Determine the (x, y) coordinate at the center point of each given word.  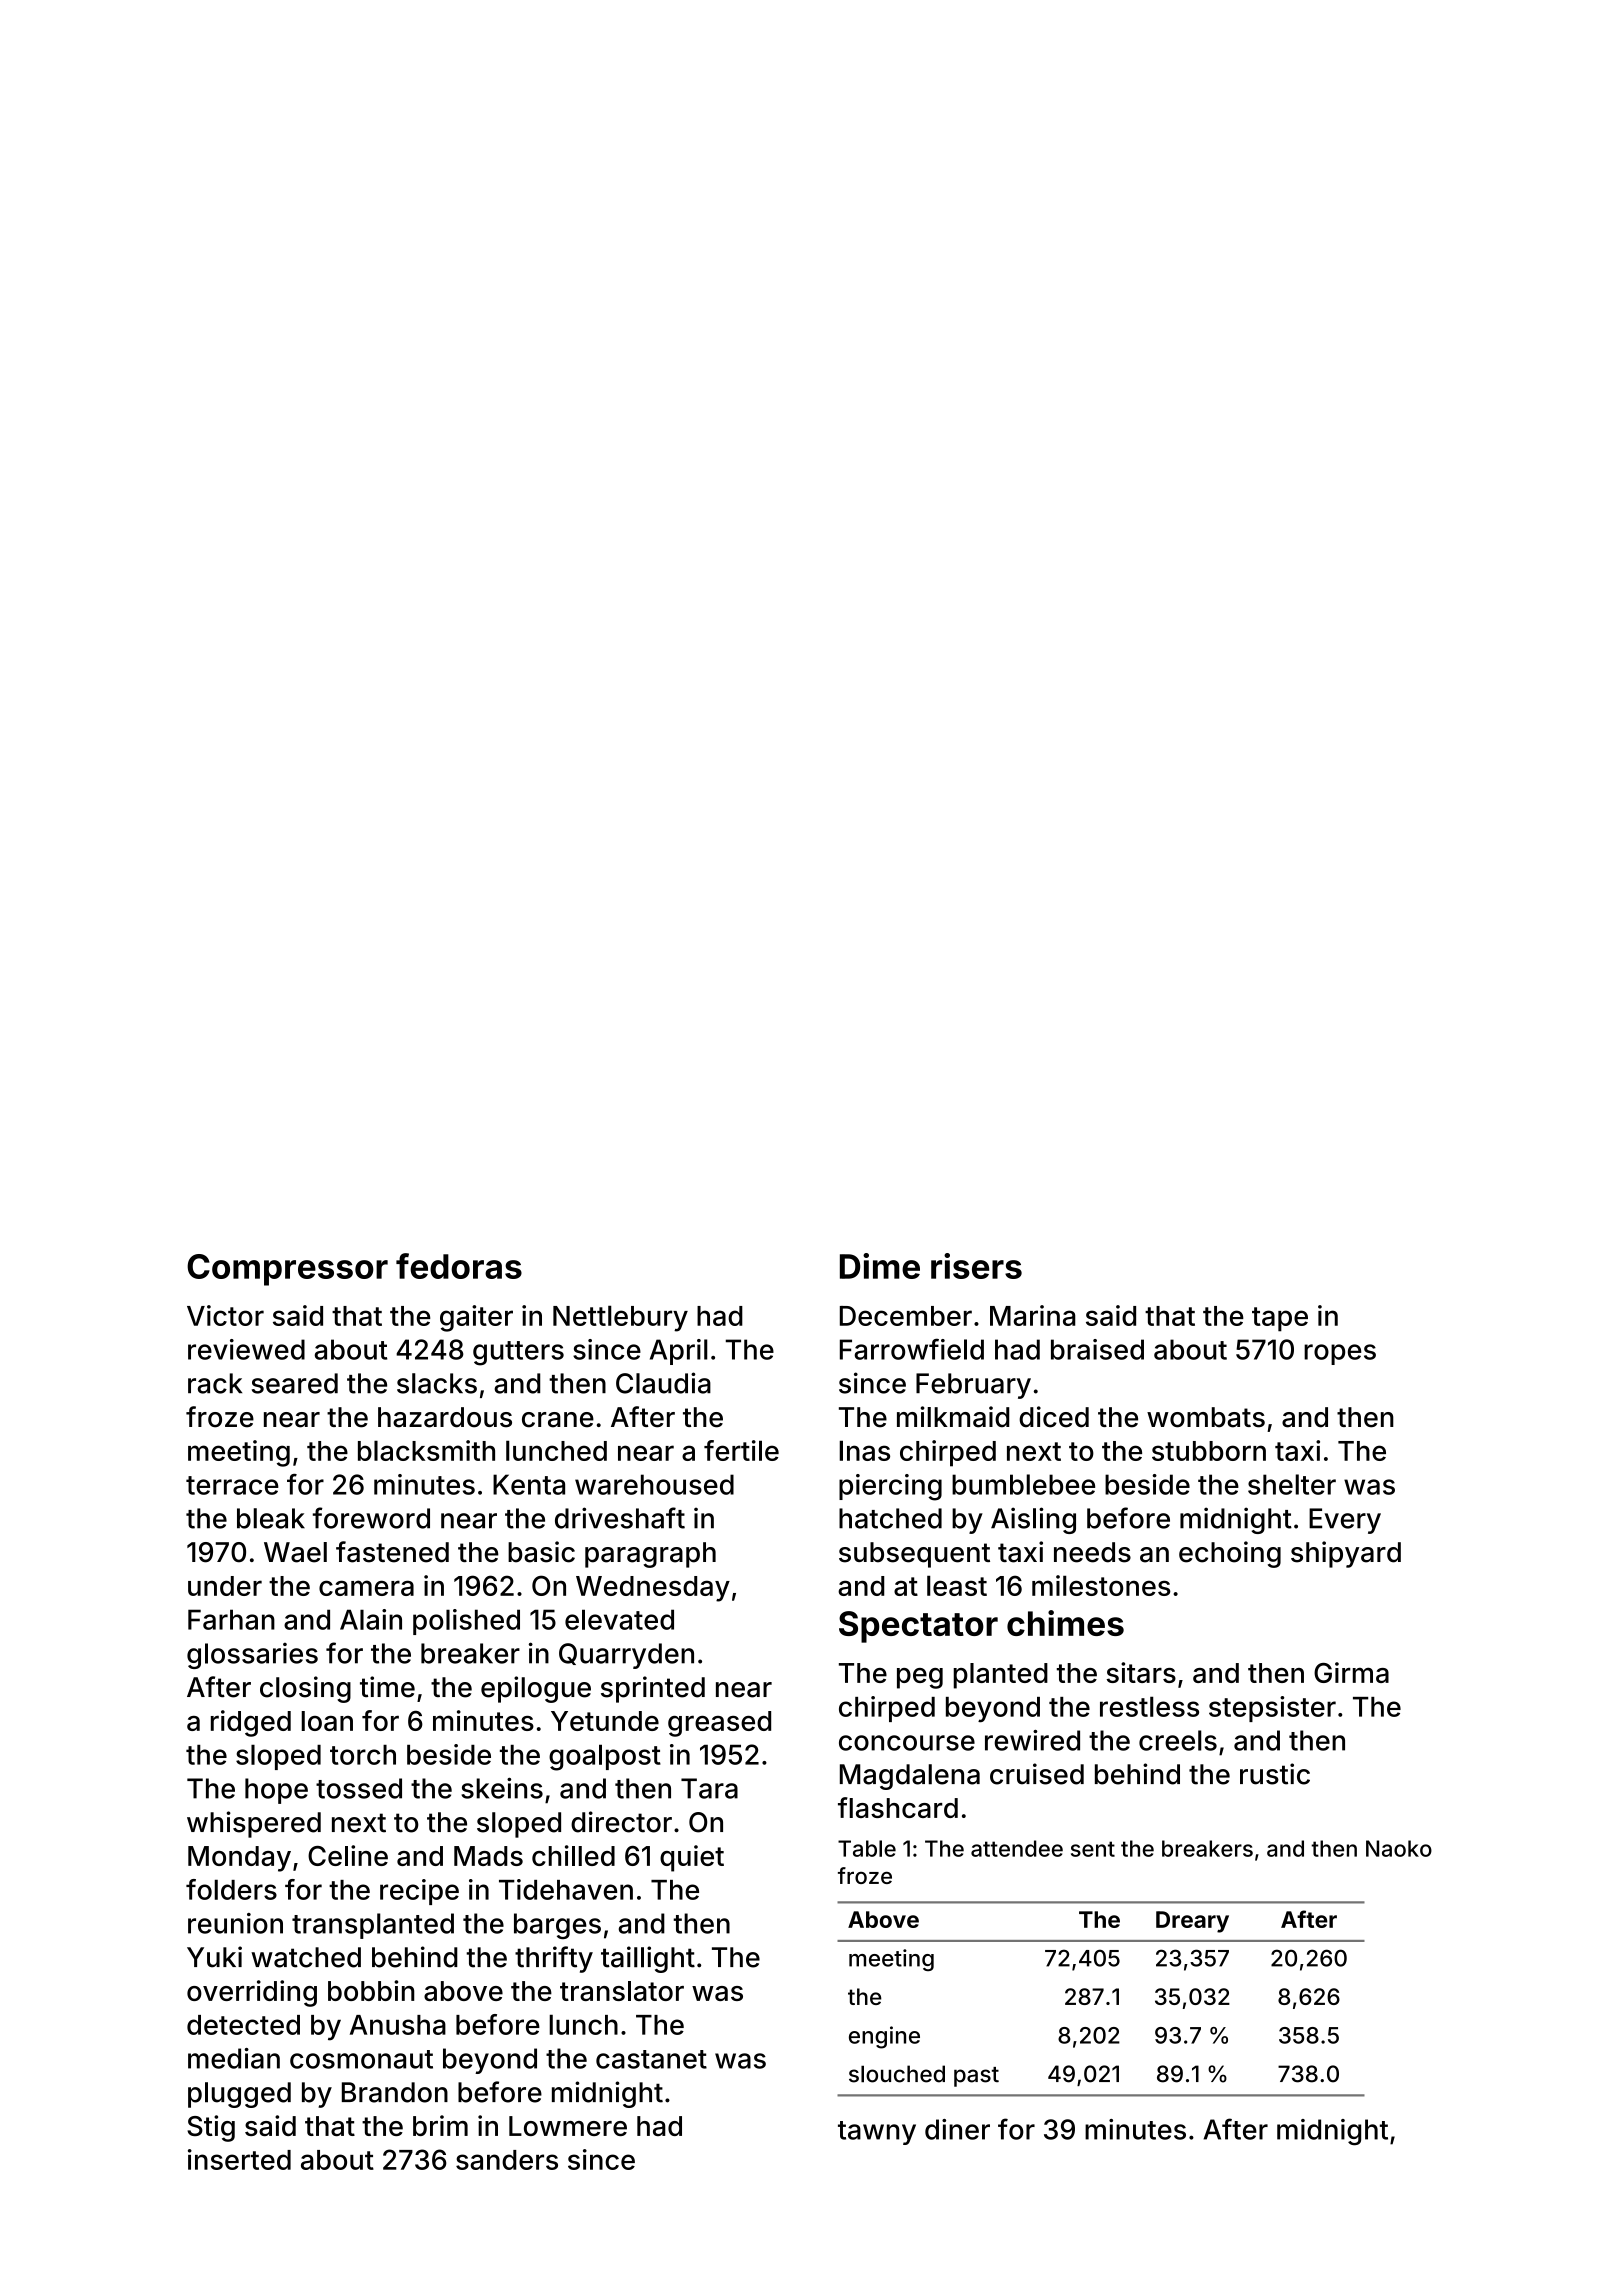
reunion (235, 1923)
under (225, 1586)
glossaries (252, 1656)
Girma (1351, 1672)
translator (622, 1991)
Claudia (663, 1383)
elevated (619, 1619)
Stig (211, 2128)
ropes (1340, 1354)
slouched (897, 2074)
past (976, 2077)
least (957, 1585)
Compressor (287, 1270)
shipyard (1346, 1554)
